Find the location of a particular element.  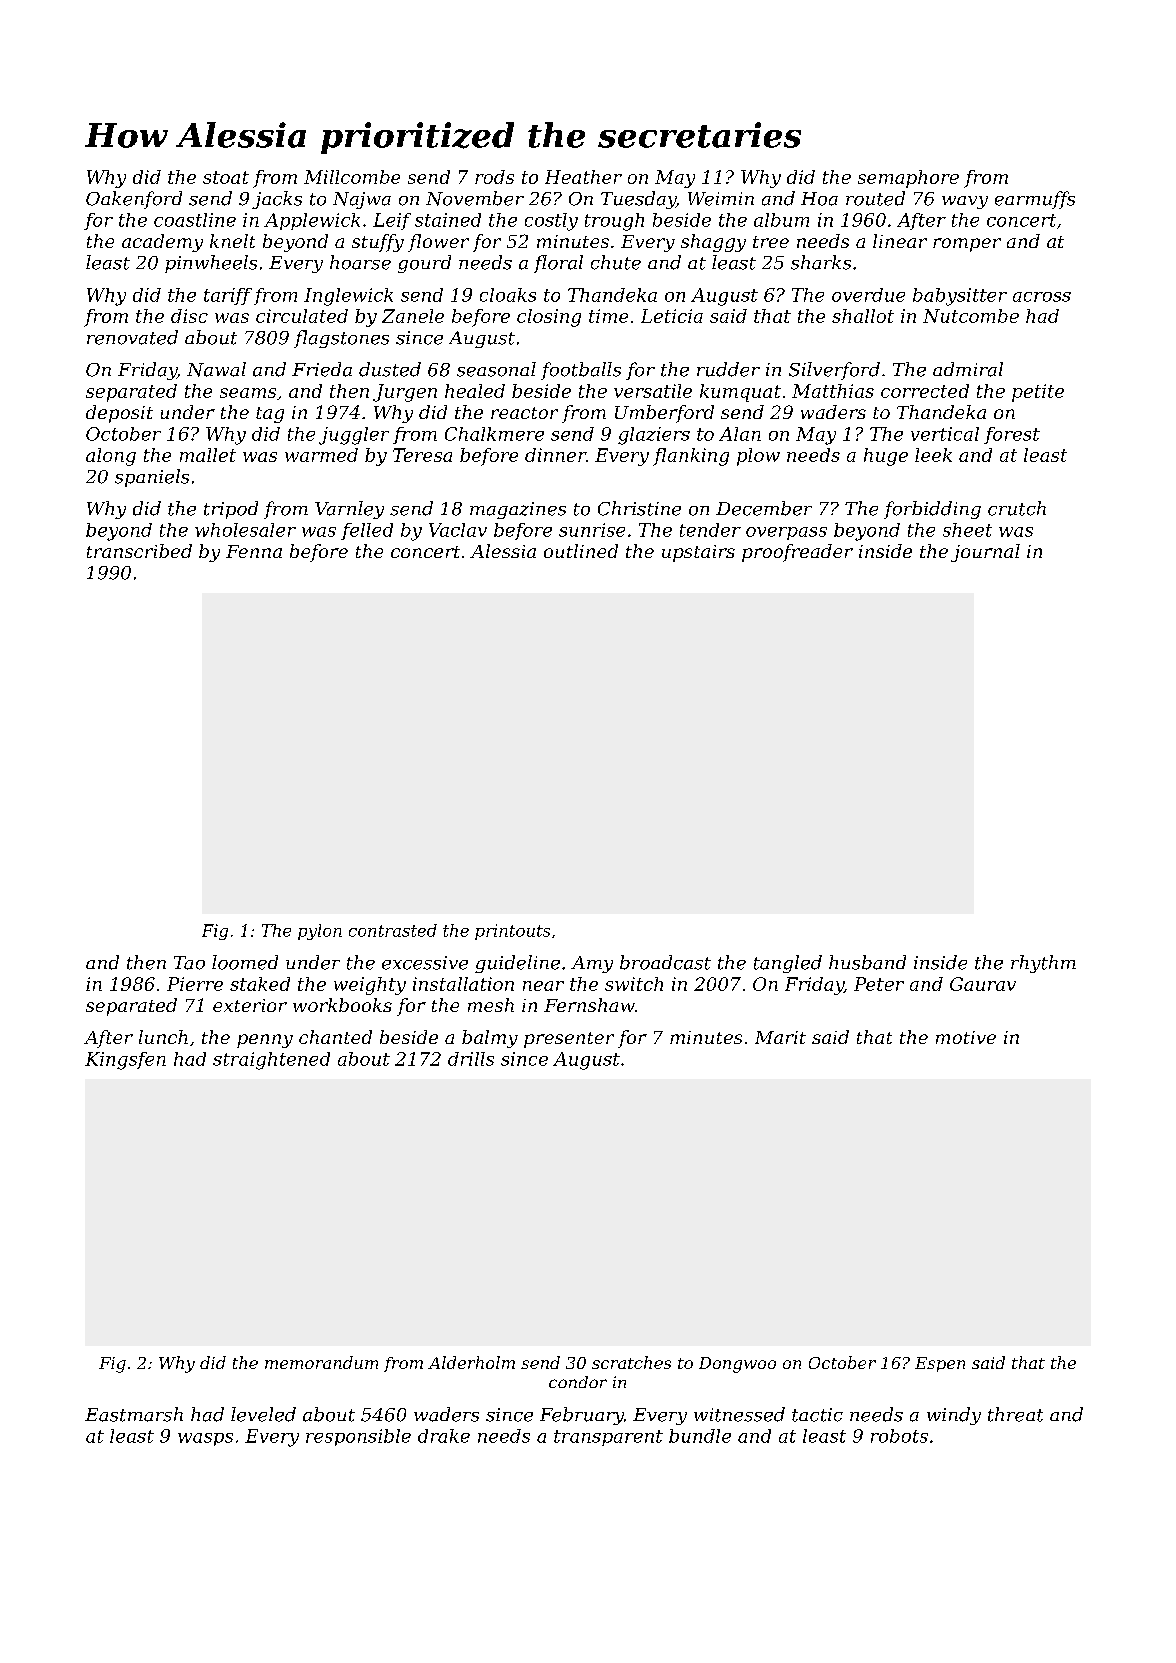

Fenna is located at coordinates (254, 551).
